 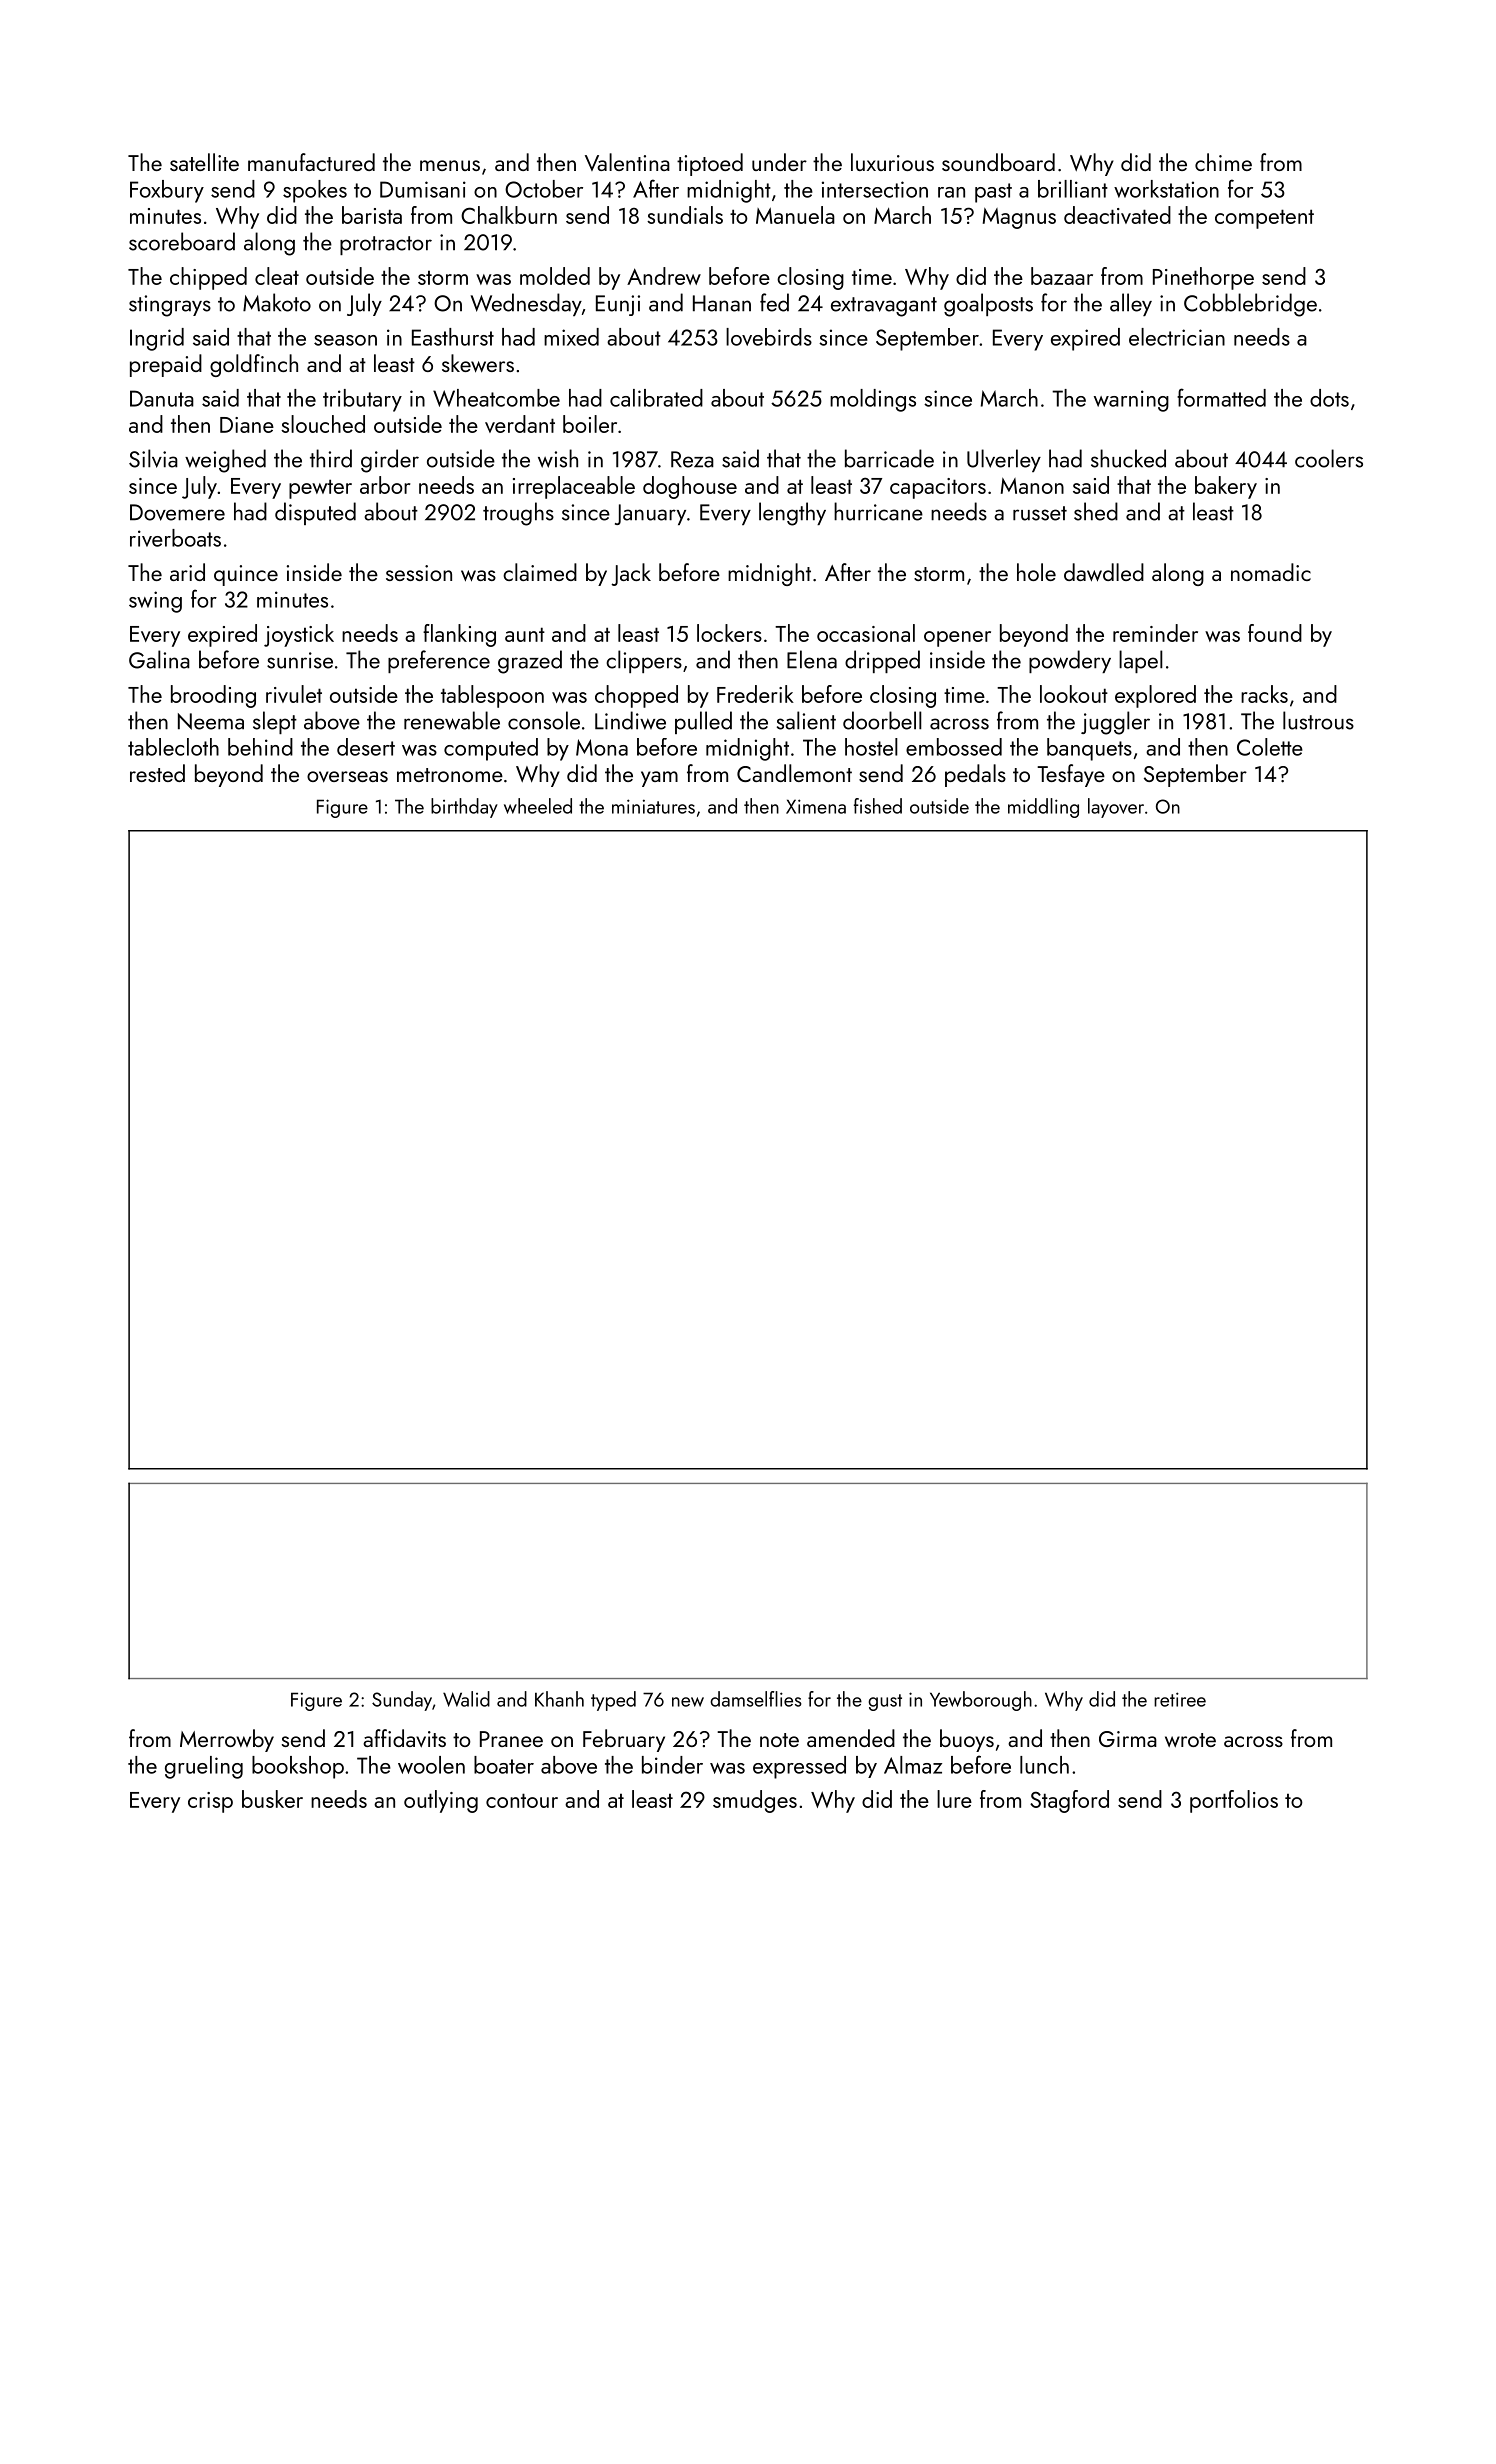 I want to click on gust, so click(x=885, y=1702).
